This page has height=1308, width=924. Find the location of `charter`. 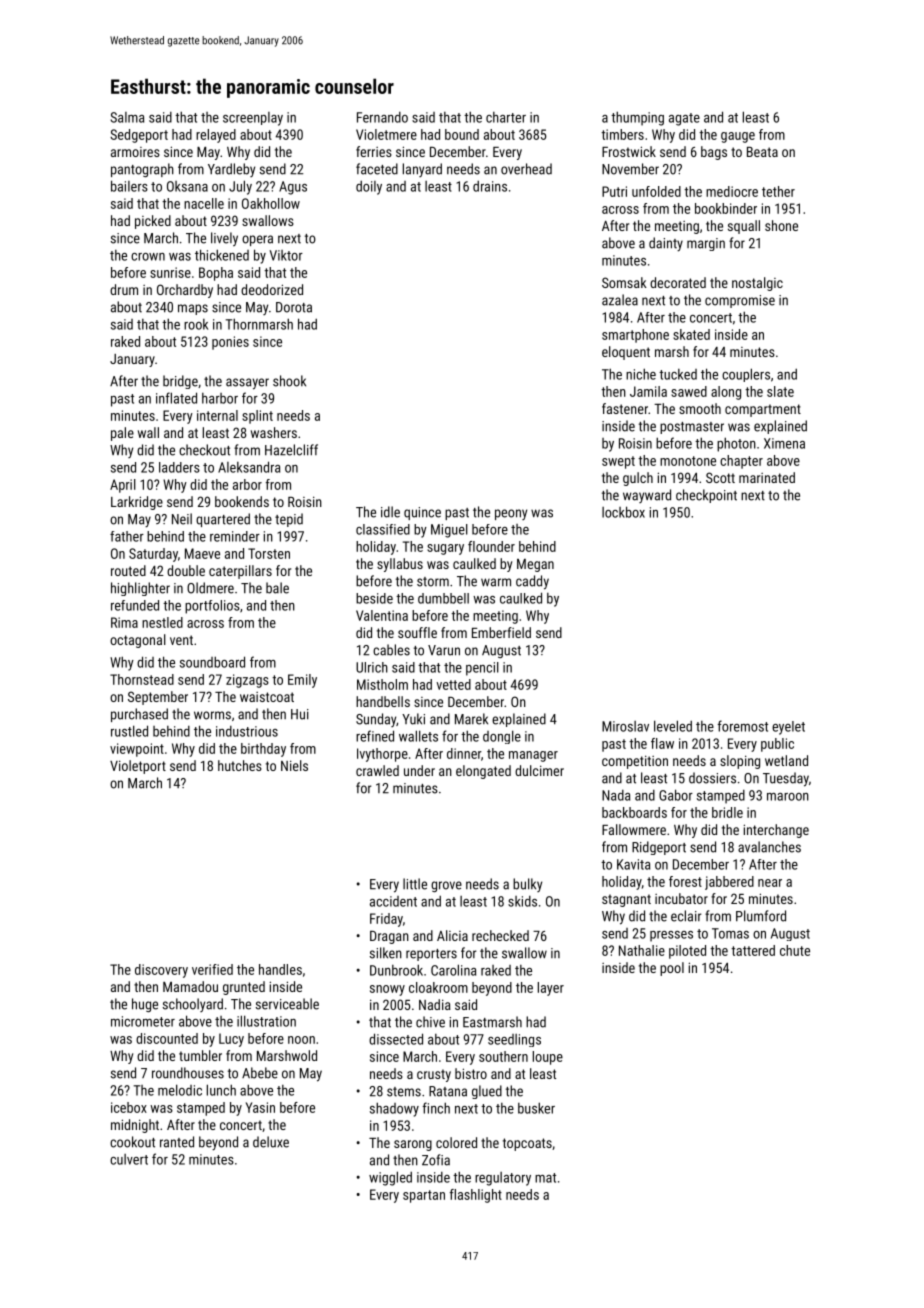

charter is located at coordinates (506, 117).
